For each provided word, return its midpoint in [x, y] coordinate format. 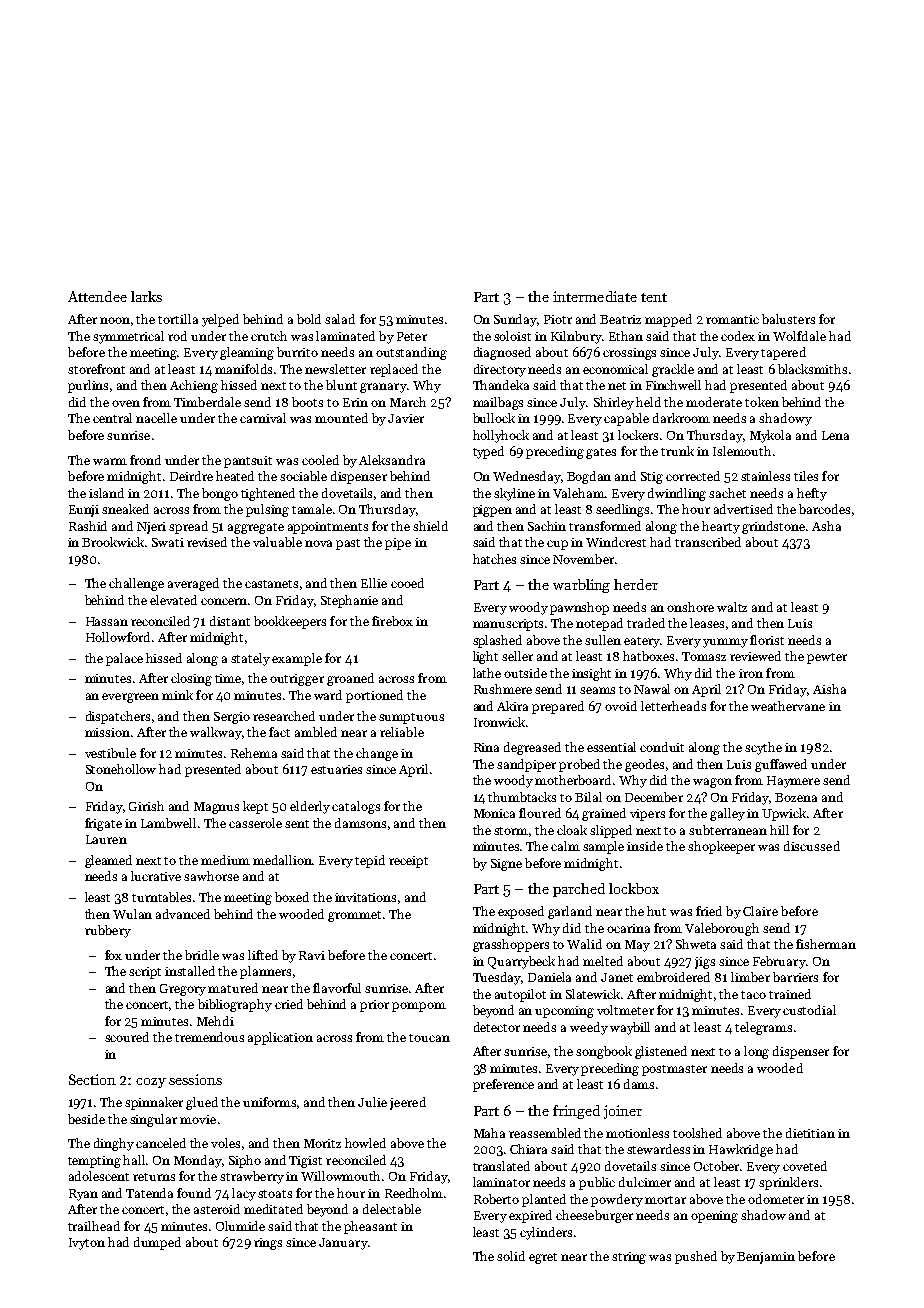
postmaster [674, 1070]
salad [340, 319]
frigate [103, 824]
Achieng [194, 386]
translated [501, 1166]
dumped [157, 1243]
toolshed [697, 1133]
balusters [788, 319]
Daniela [549, 977]
